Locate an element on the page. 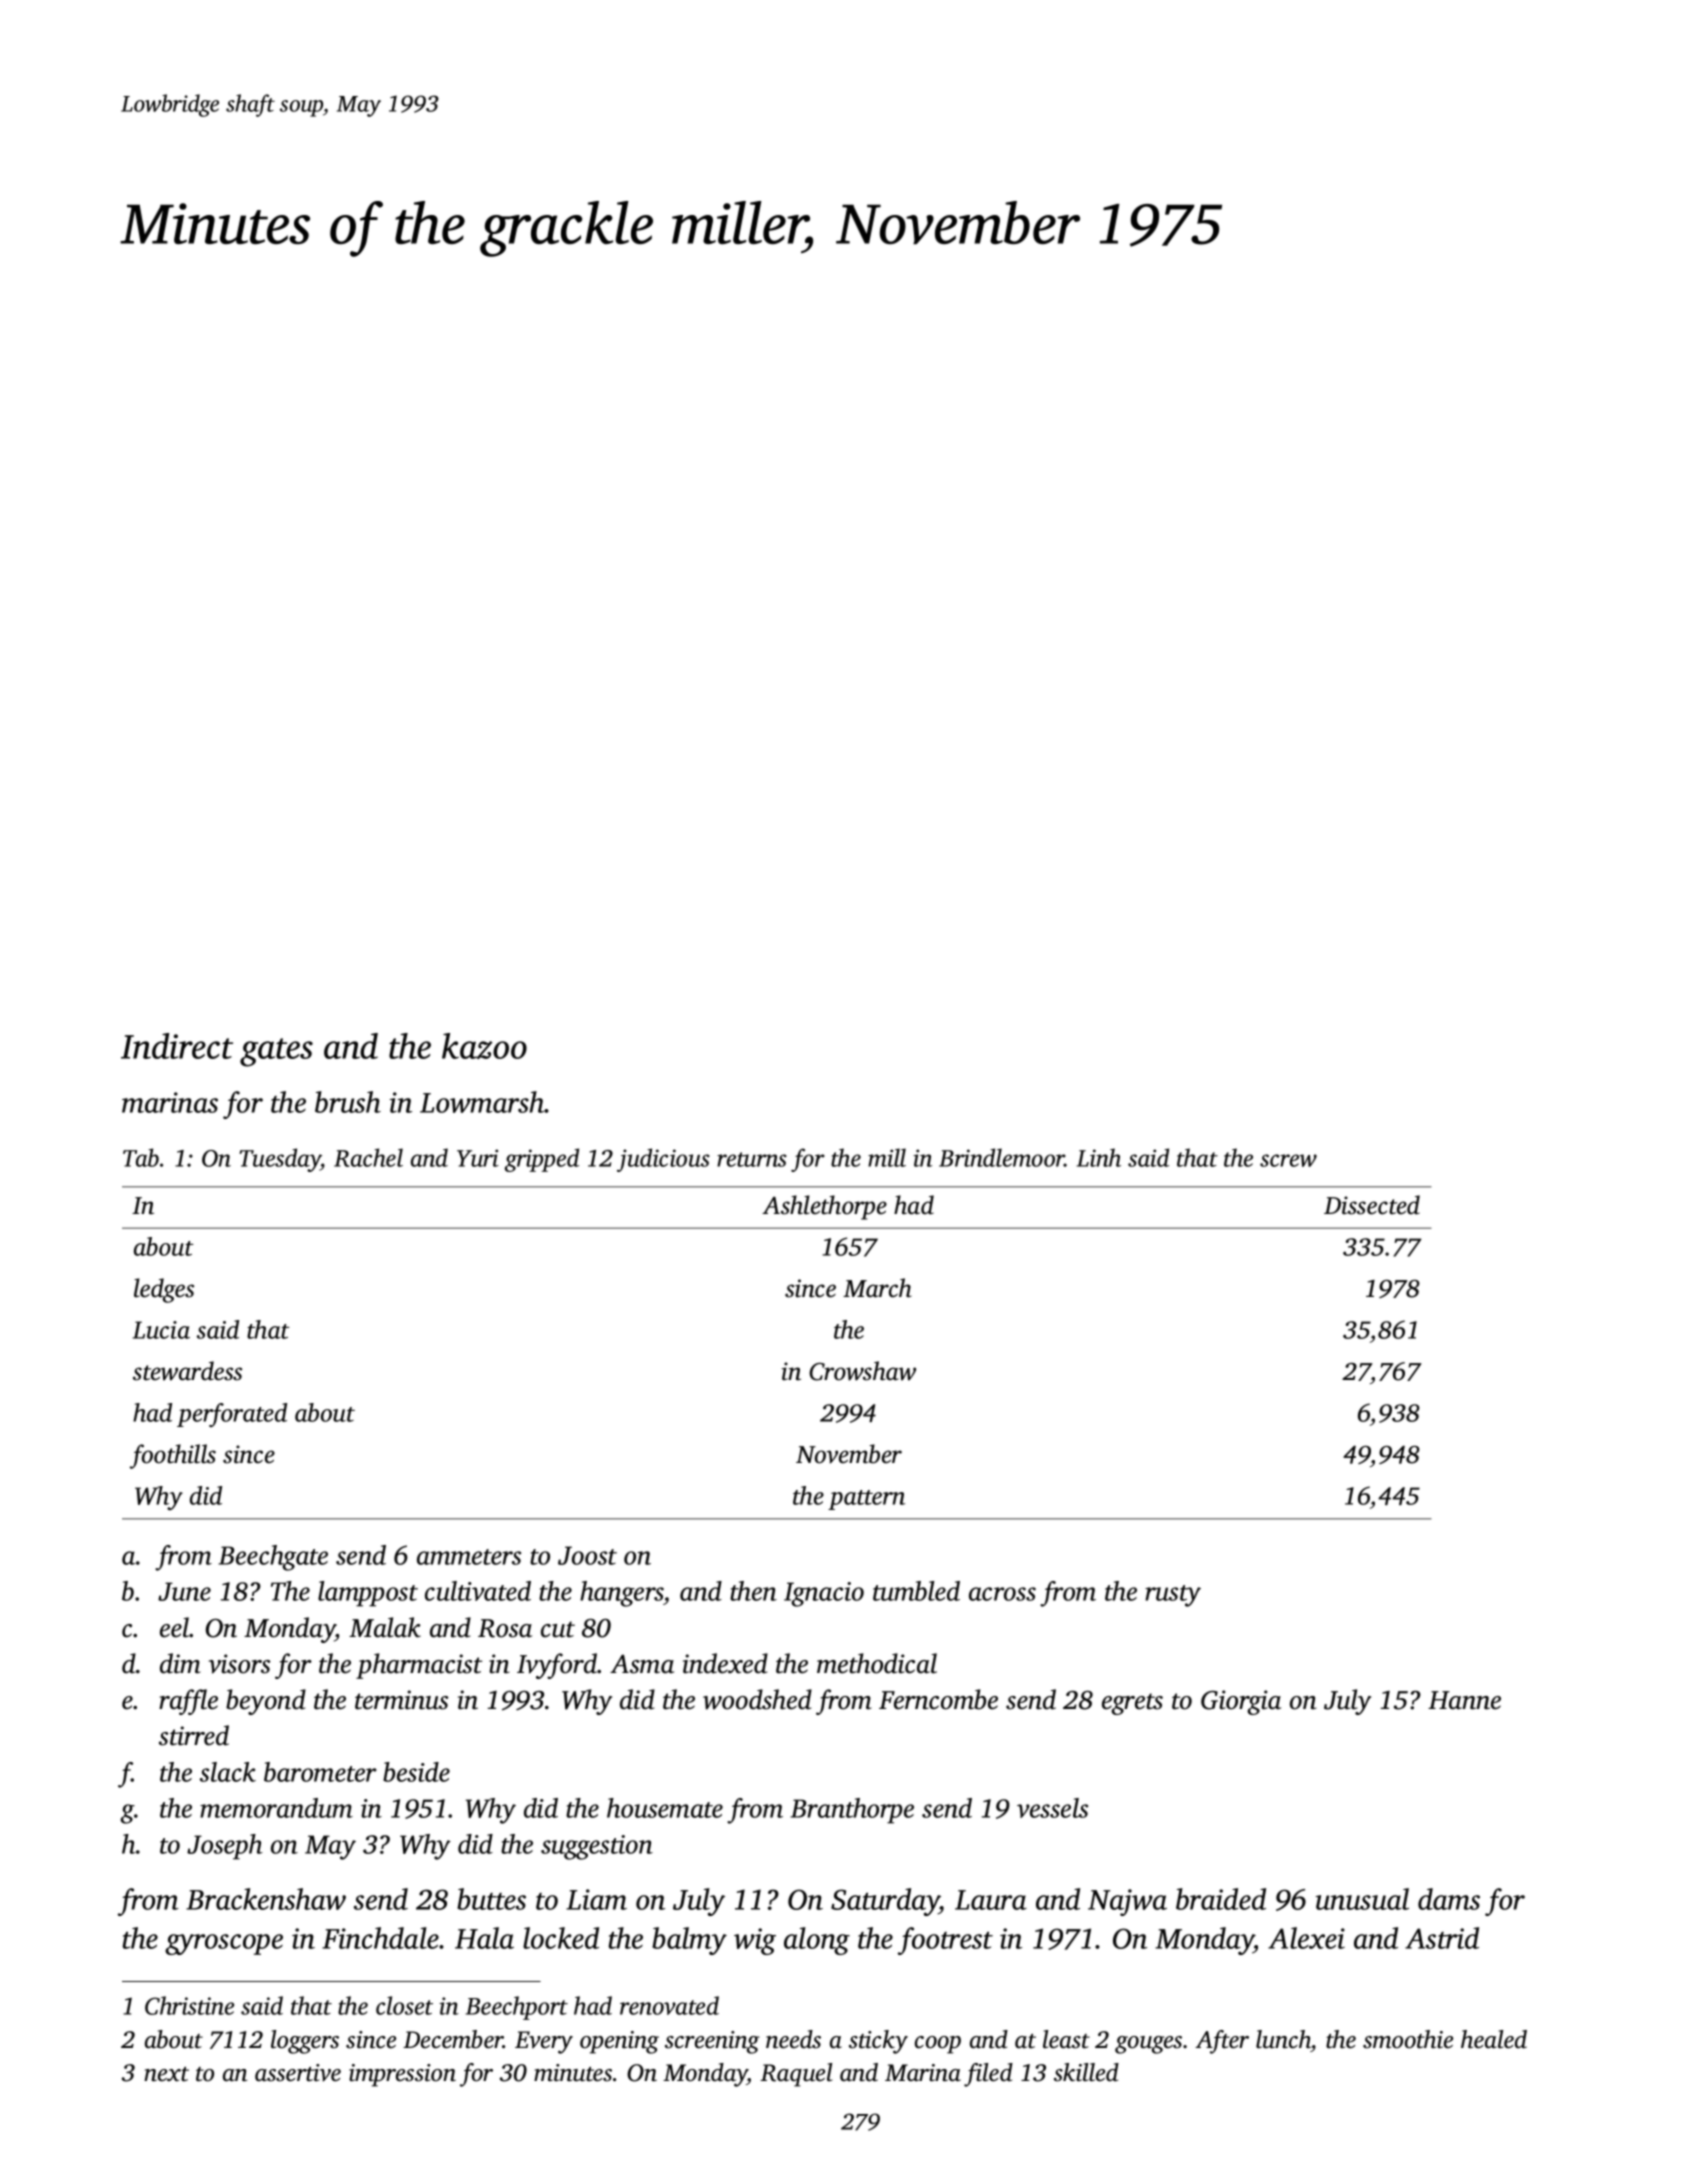 Image resolution: width=1683 pixels, height=2178 pixels. screw is located at coordinates (1288, 1160).
